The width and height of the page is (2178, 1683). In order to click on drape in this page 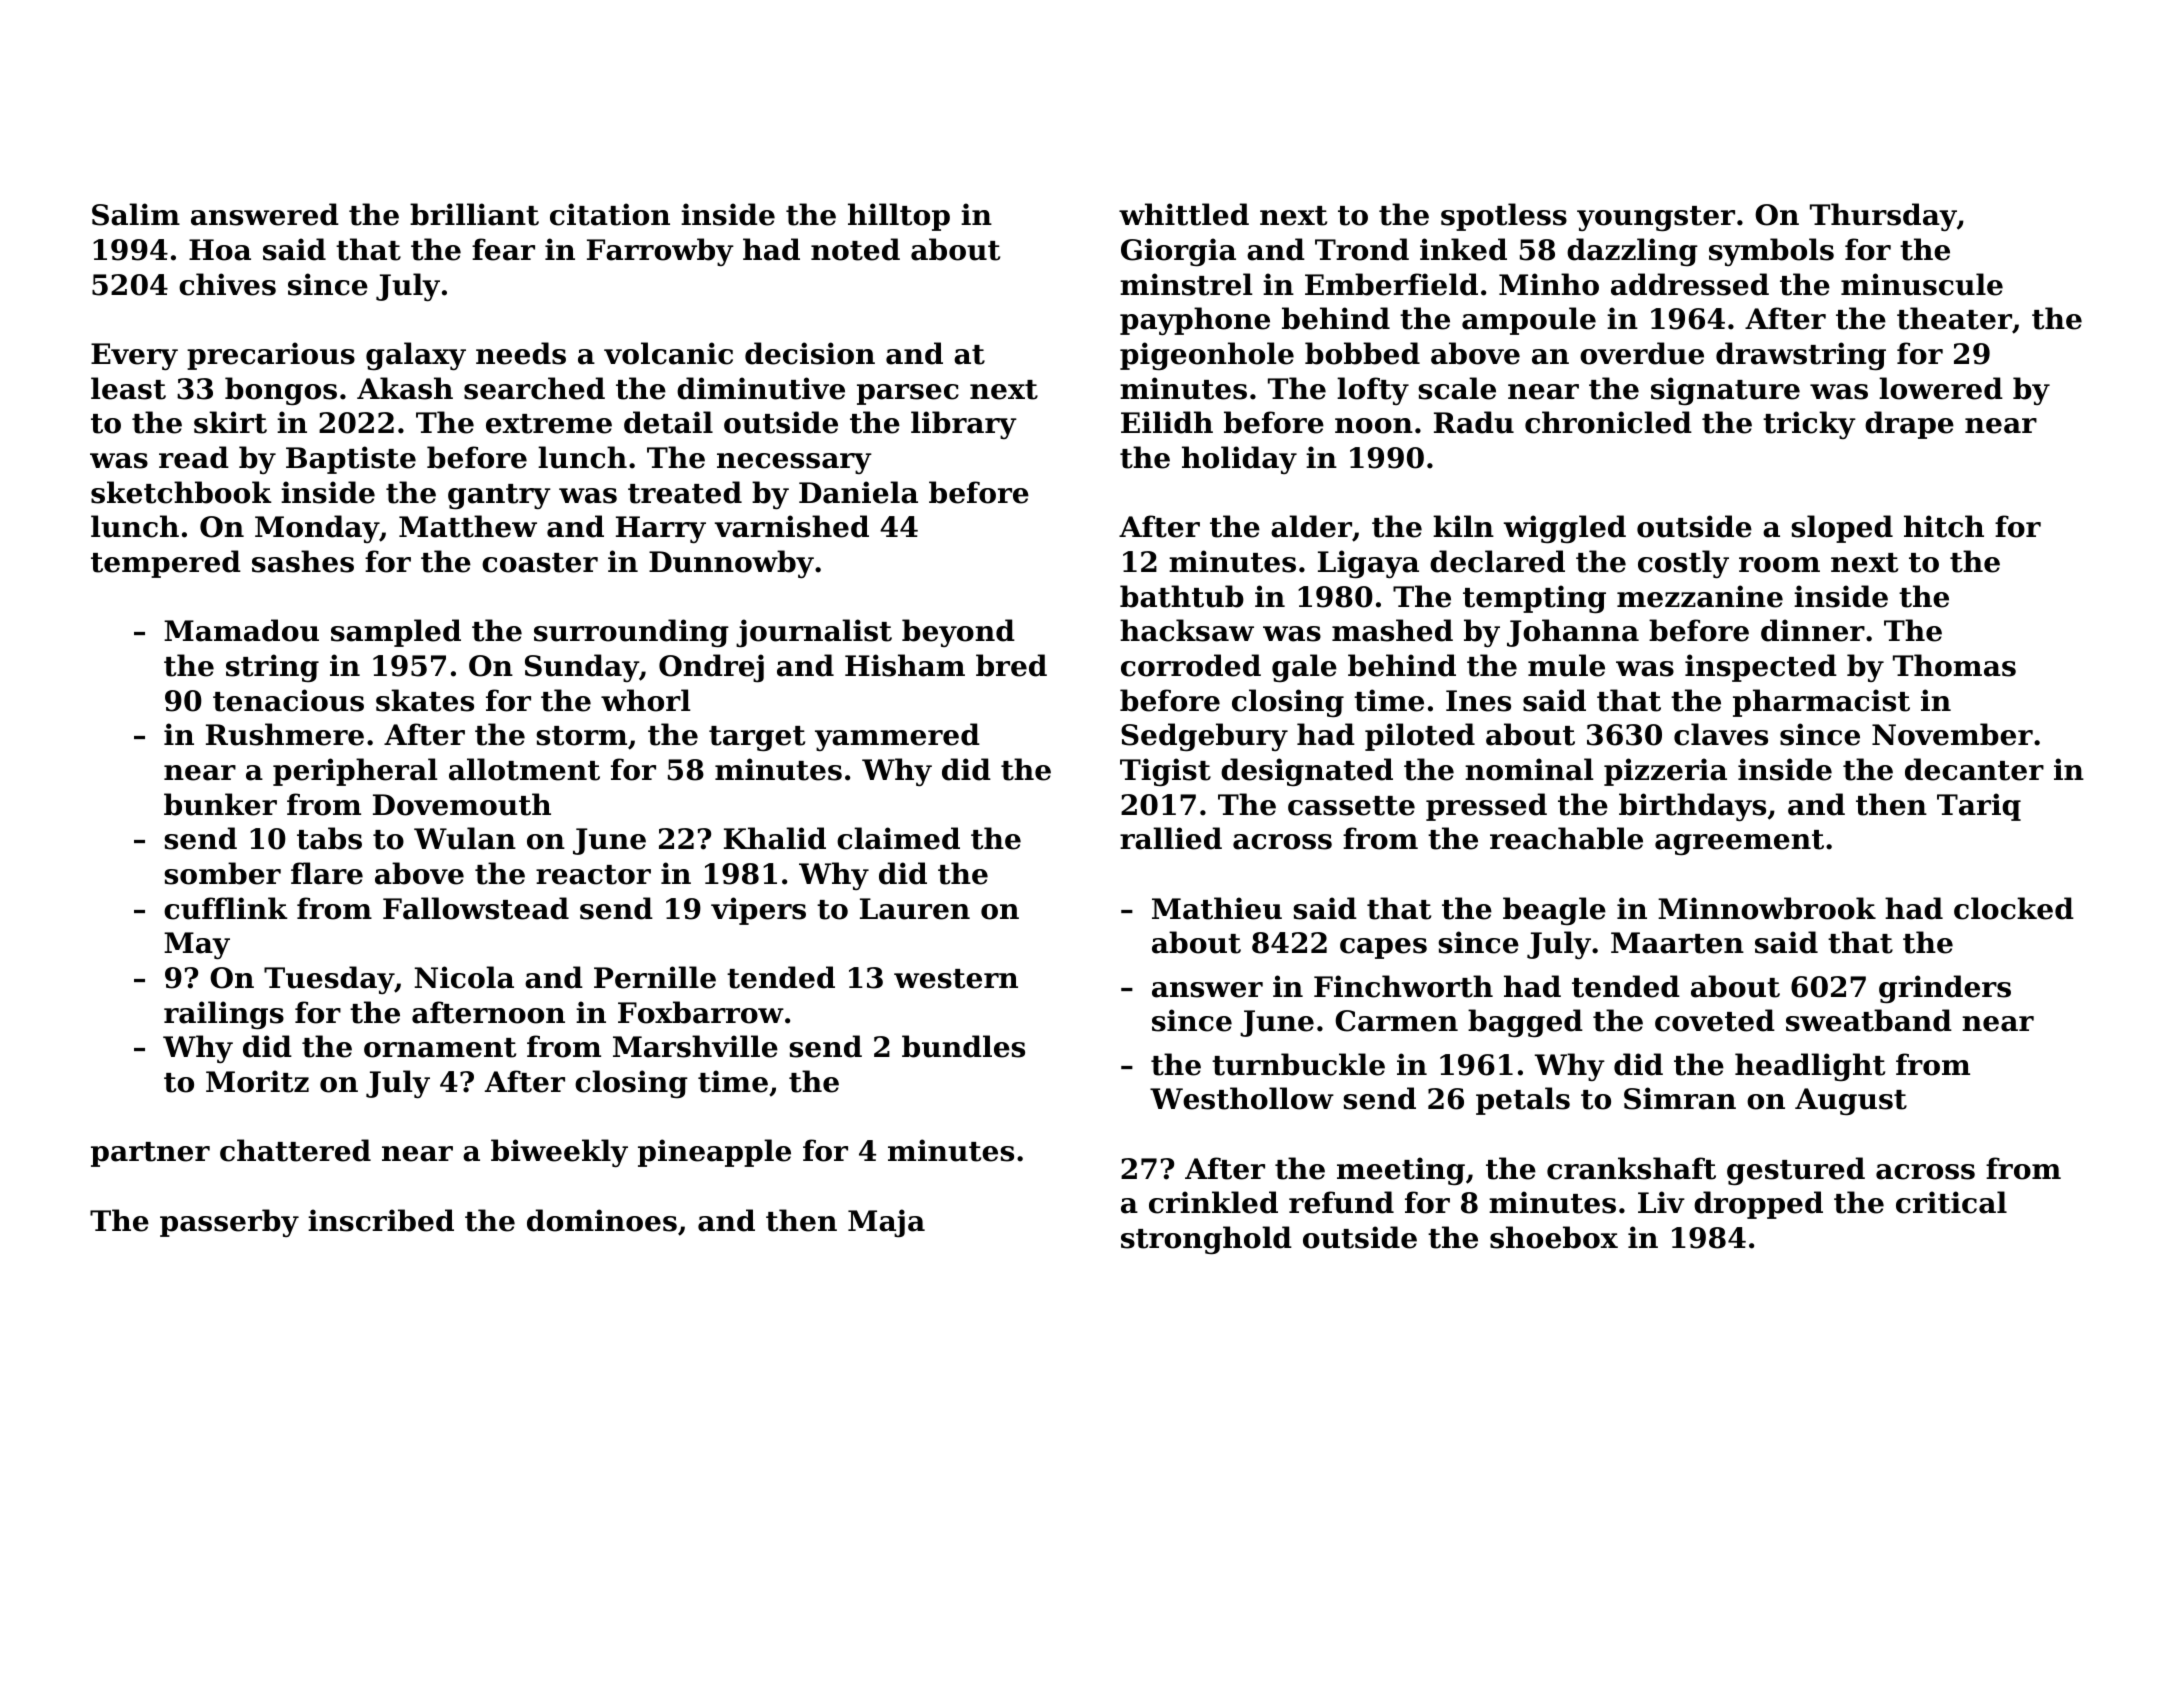, I will do `click(1909, 425)`.
